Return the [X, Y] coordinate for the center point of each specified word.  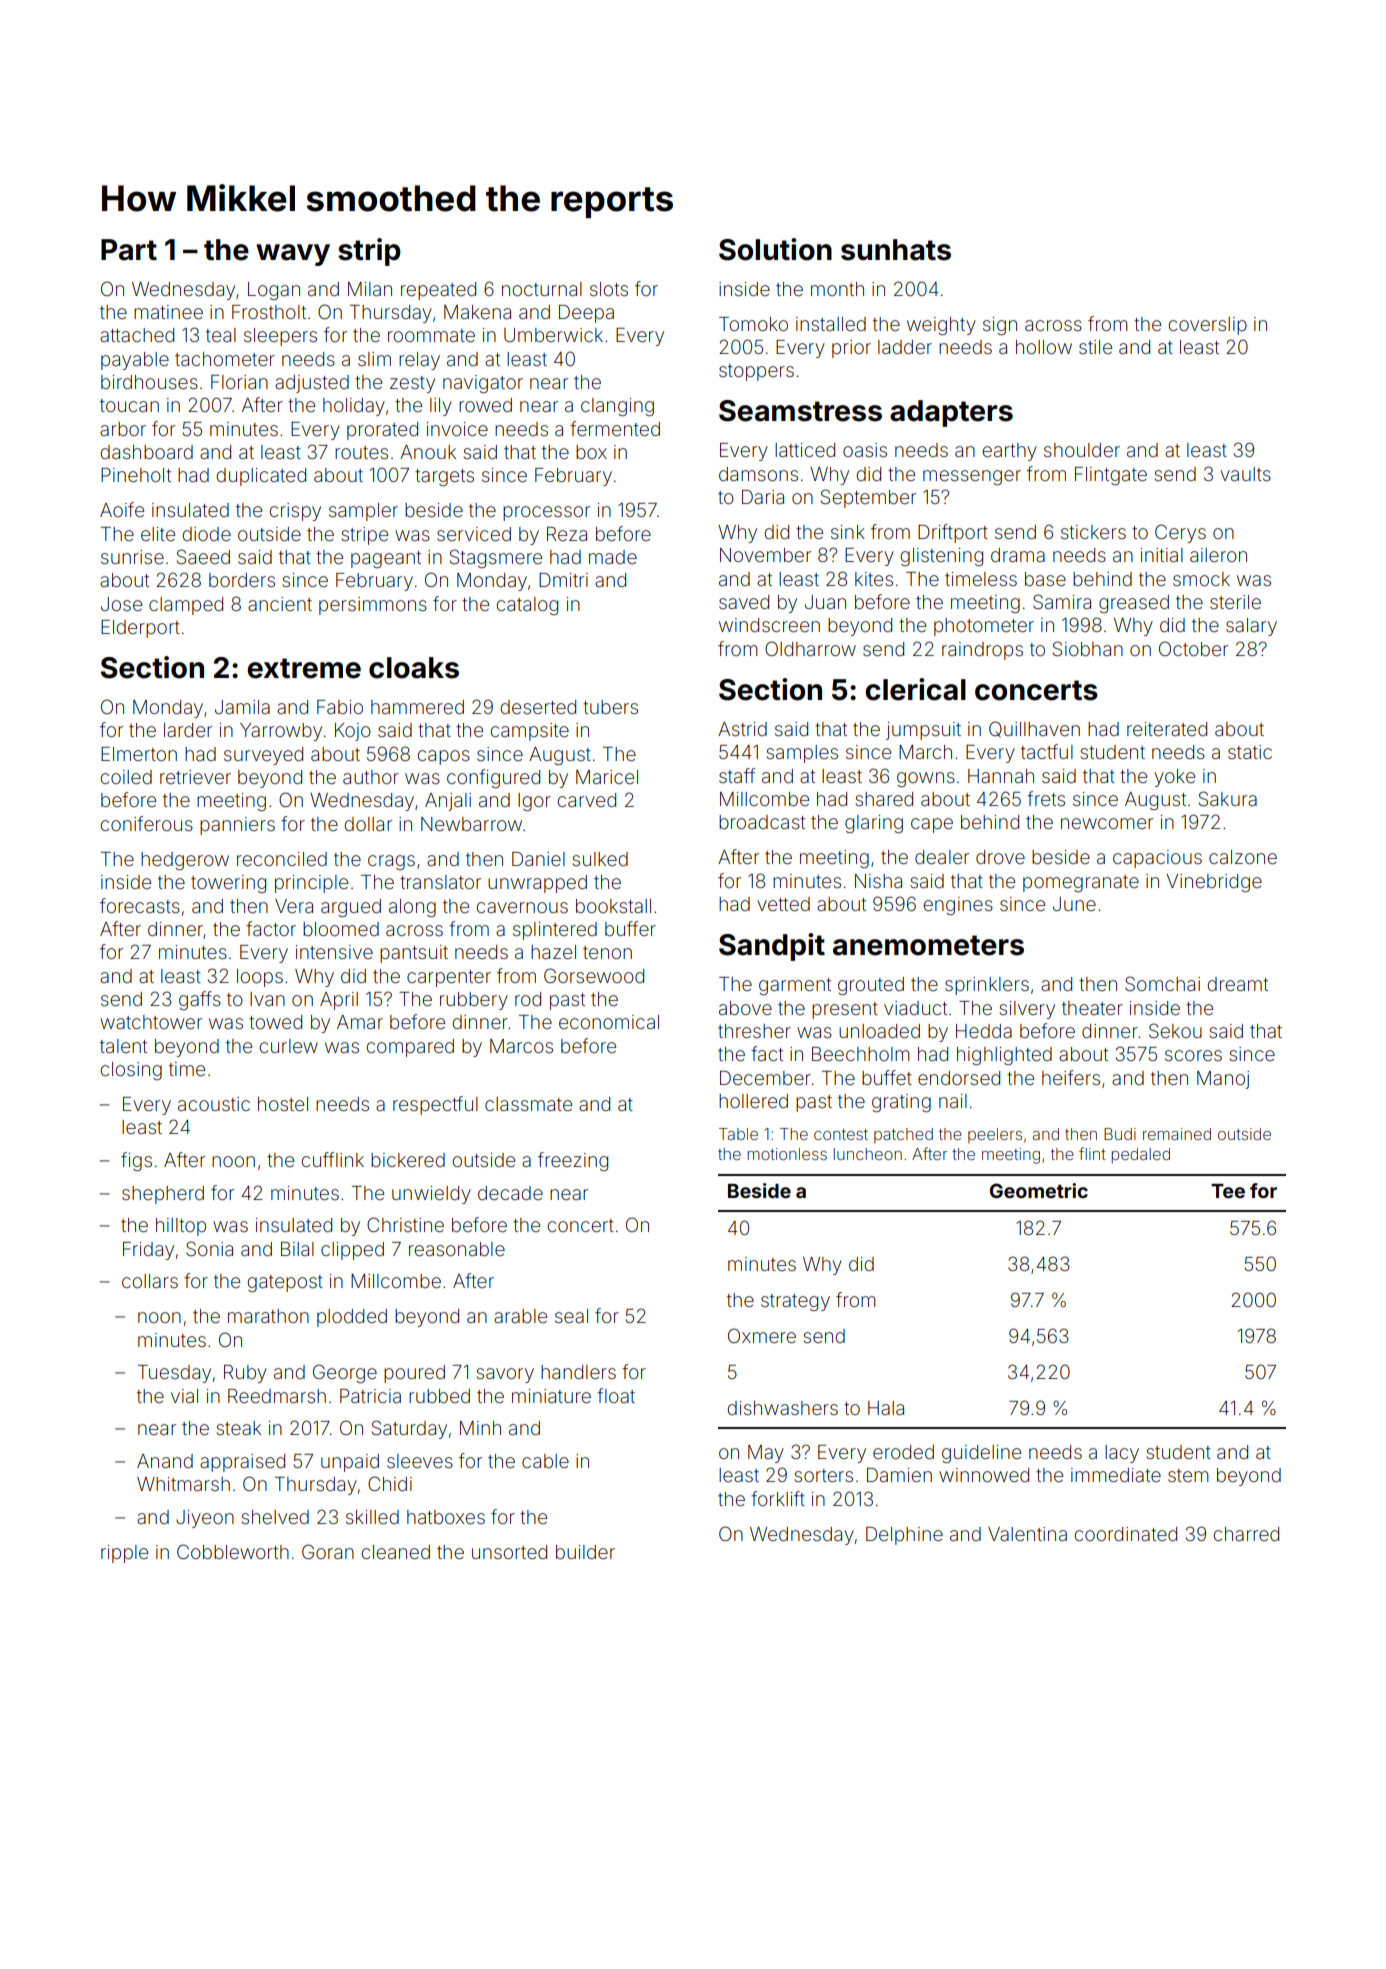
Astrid [742, 729]
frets [1046, 798]
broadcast [762, 822]
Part [129, 250]
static [1250, 752]
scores [1193, 1055]
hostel [283, 1104]
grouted [871, 986]
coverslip [1207, 326]
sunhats [896, 250]
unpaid [350, 1463]
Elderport [140, 629]
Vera [294, 906]
